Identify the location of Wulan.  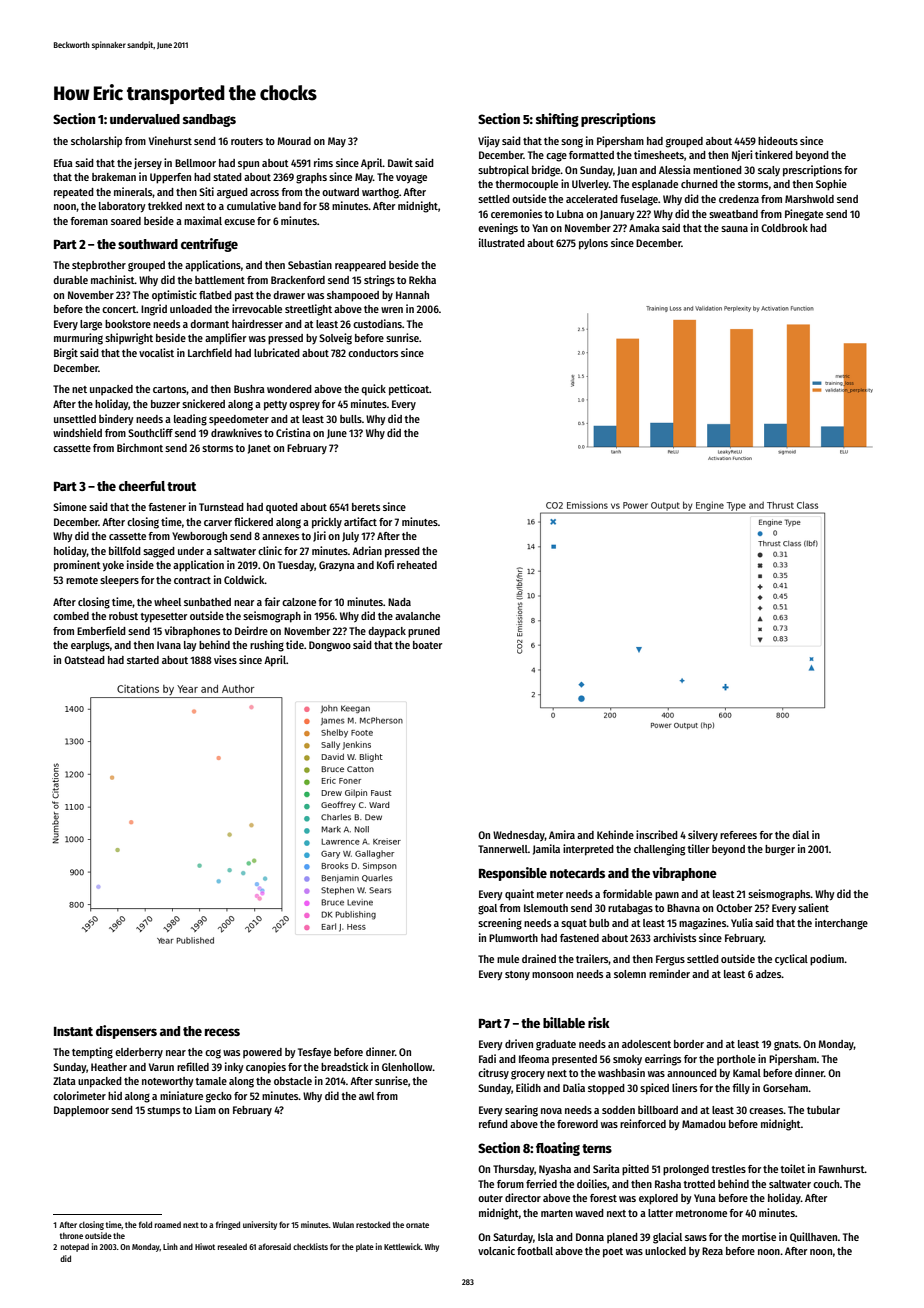
(343, 1224).
